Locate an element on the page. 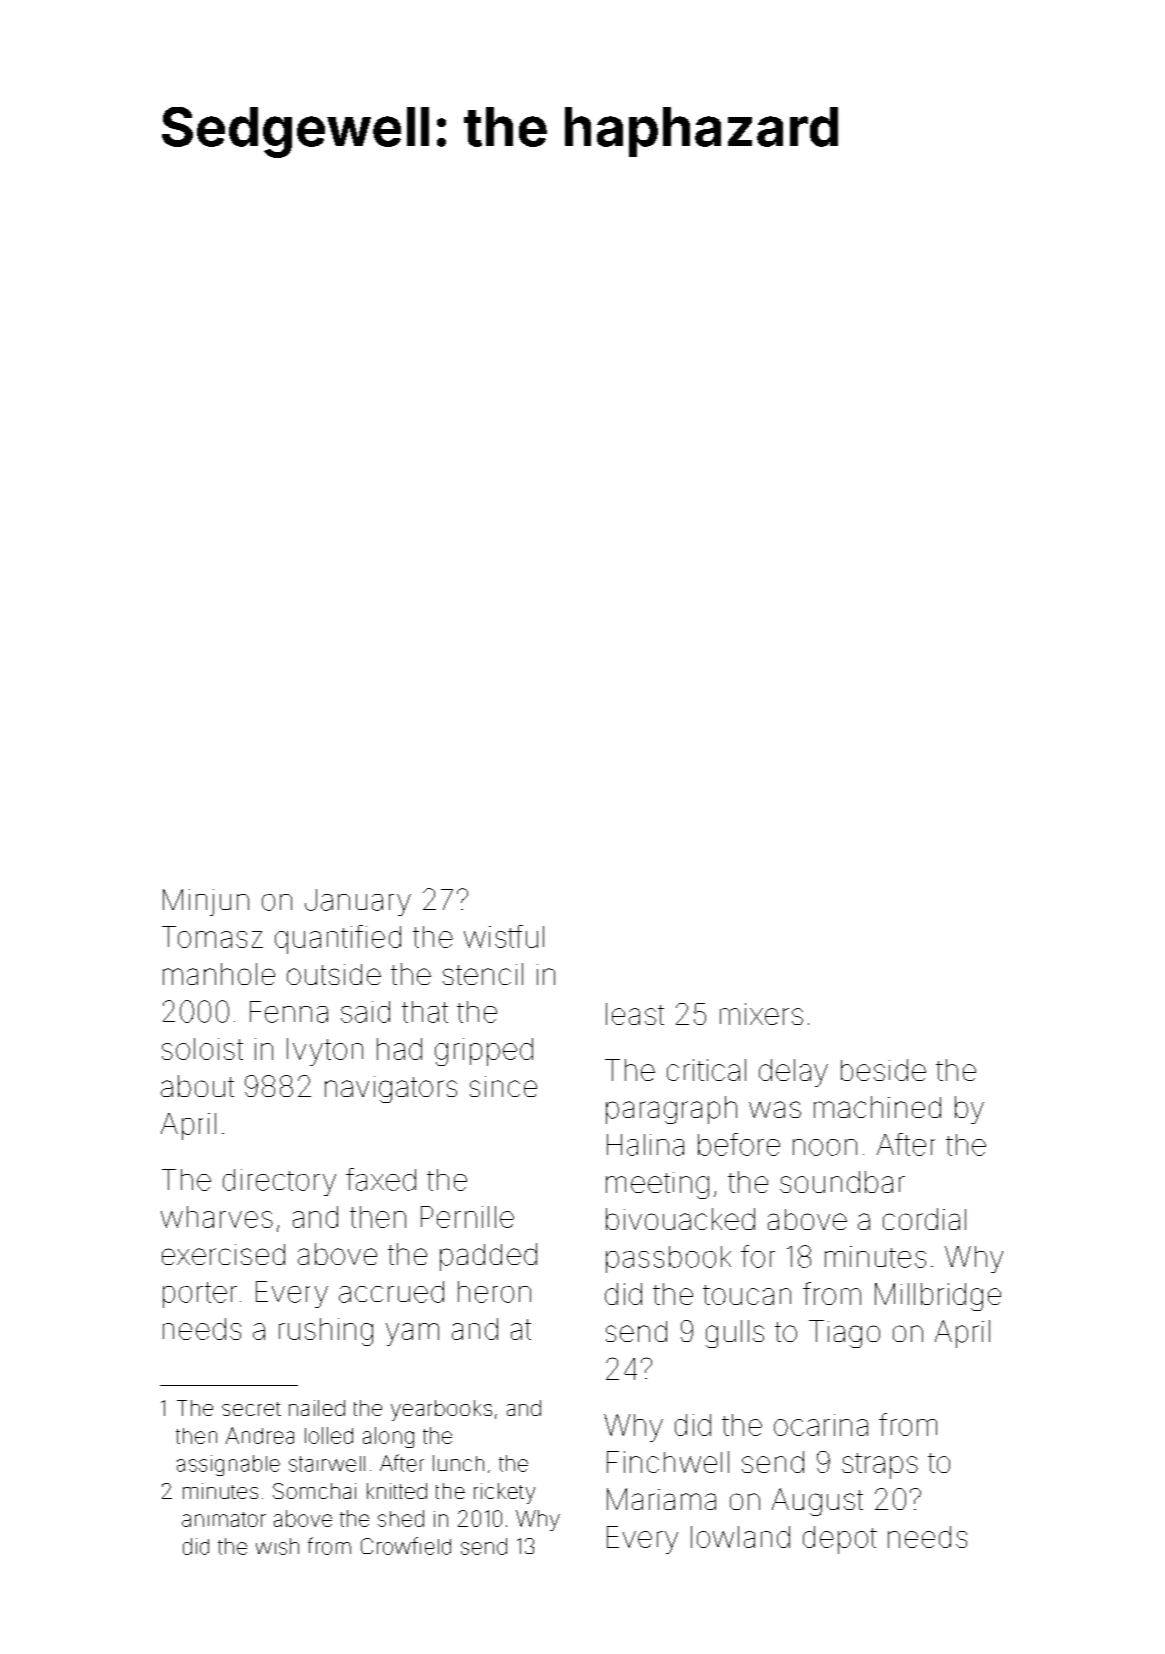 This image has height=1654, width=1165. January is located at coordinates (358, 902).
